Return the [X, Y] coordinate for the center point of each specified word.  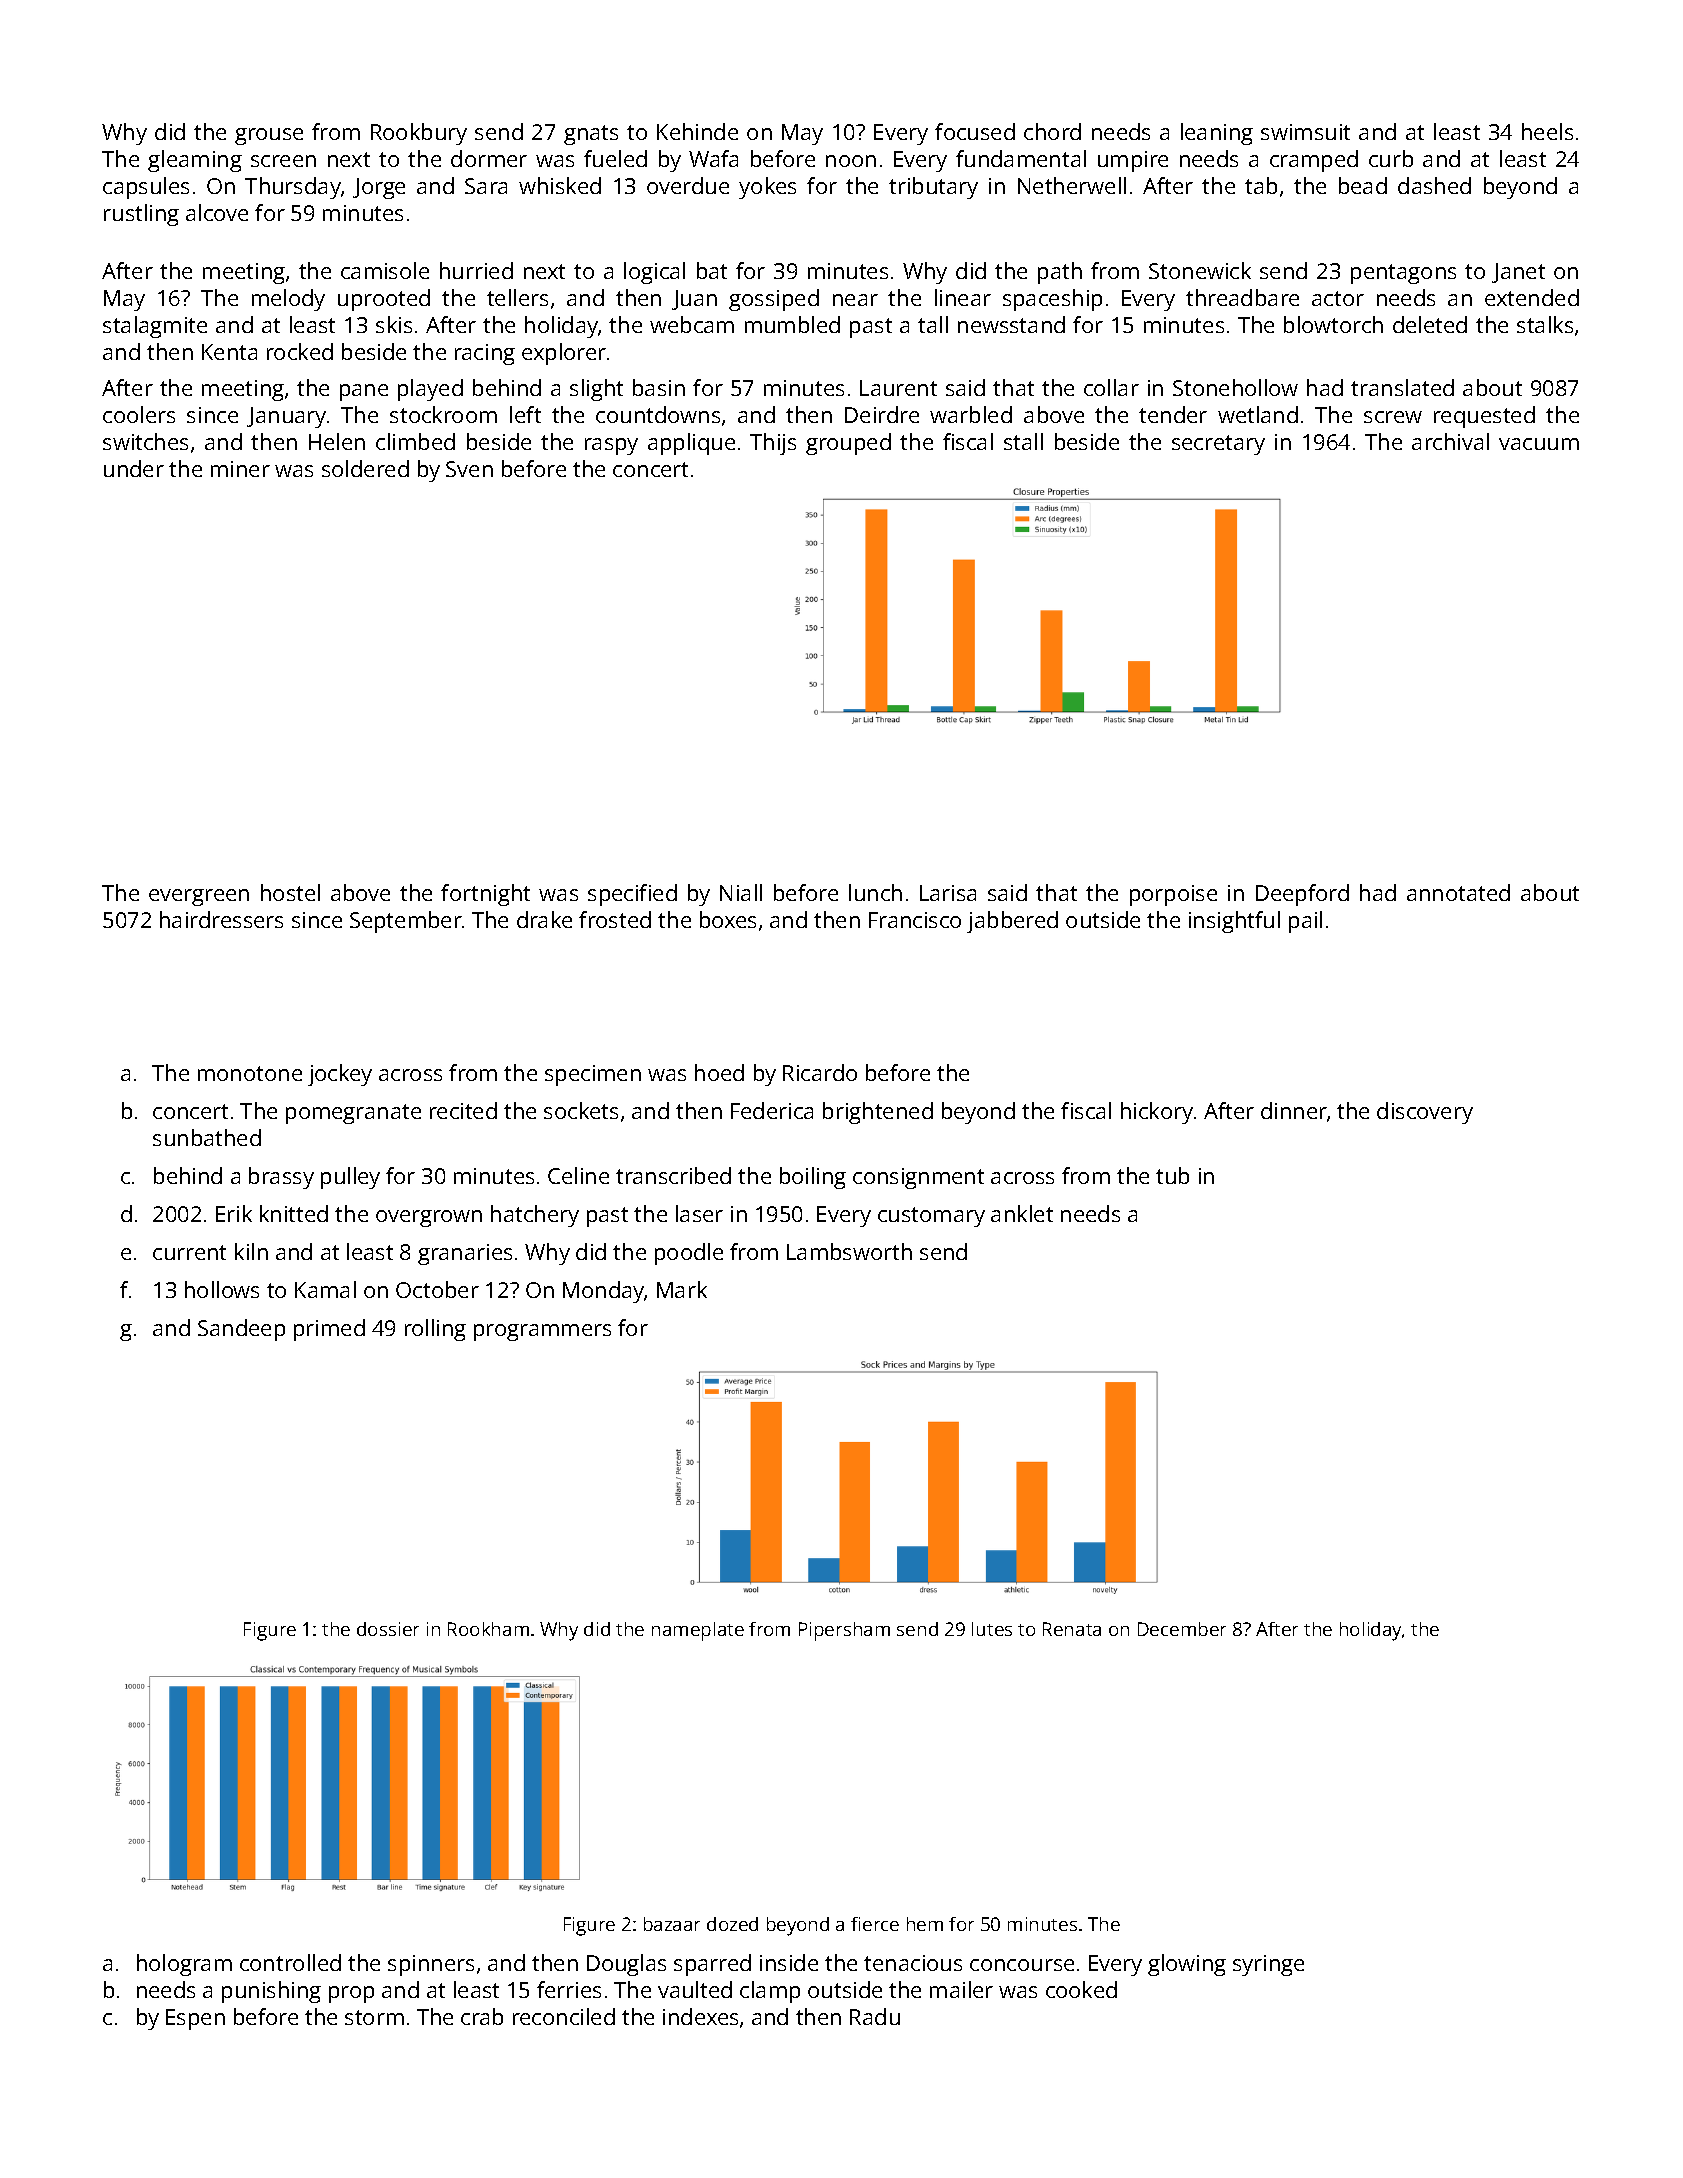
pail [1305, 922]
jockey [340, 1075]
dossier [388, 1629]
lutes [992, 1629]
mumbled [792, 324]
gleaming [195, 161]
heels [1547, 131]
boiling [813, 1178]
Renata [1072, 1629]
